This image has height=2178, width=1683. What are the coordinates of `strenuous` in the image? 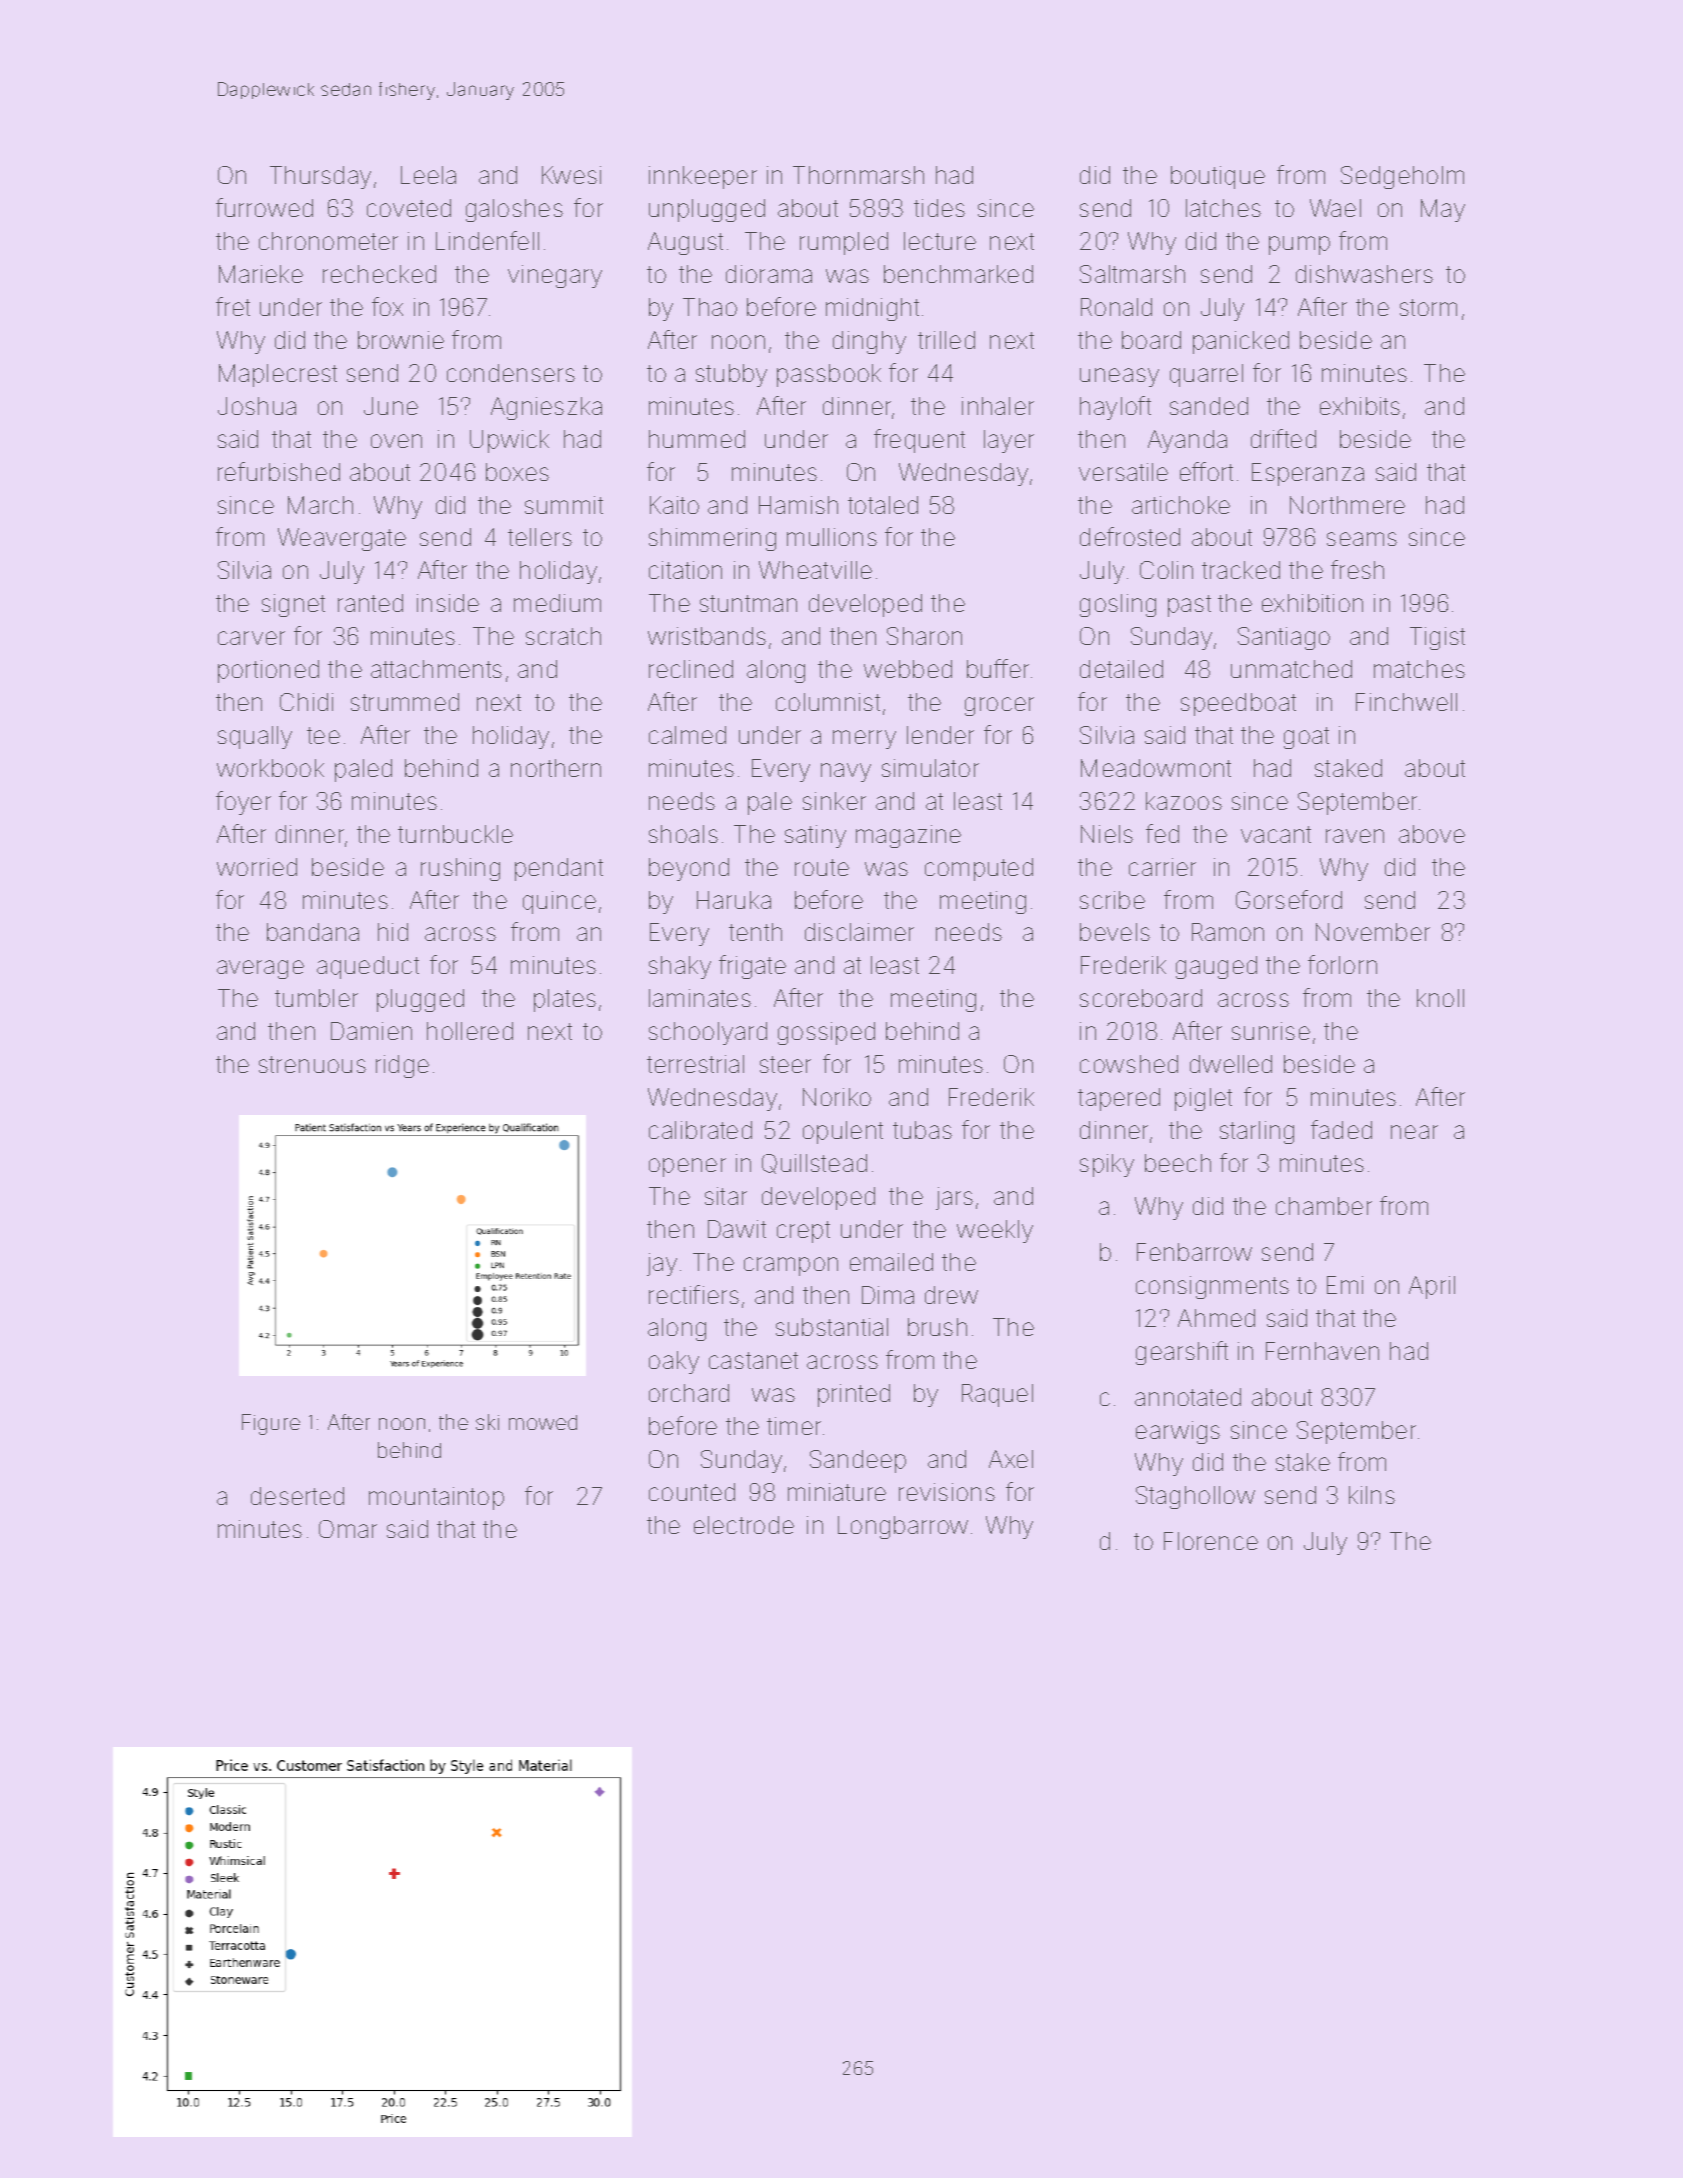 It's located at (312, 1064).
